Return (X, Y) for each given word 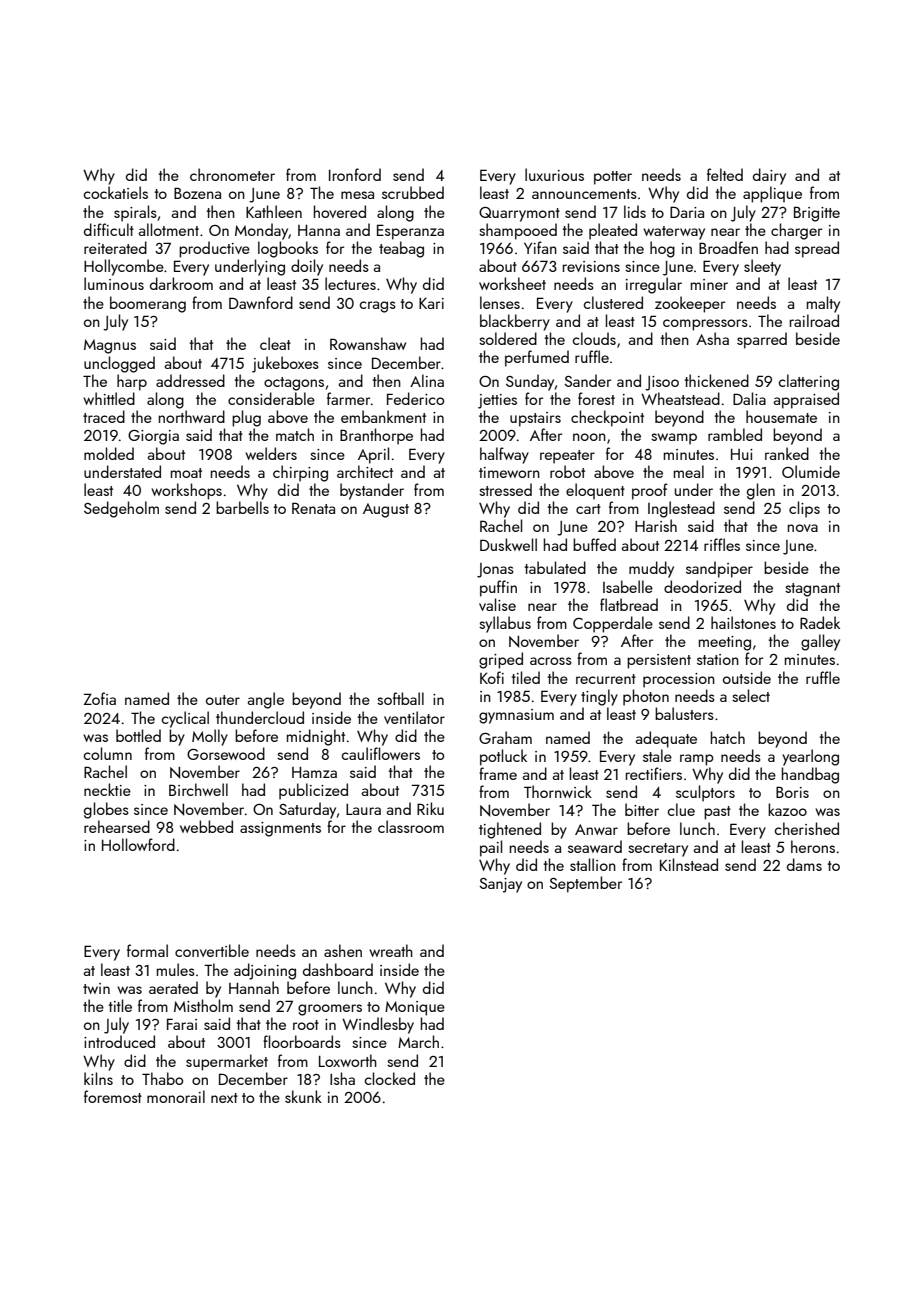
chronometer (232, 174)
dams (804, 864)
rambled (735, 434)
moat (186, 473)
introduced (119, 1041)
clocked (389, 1078)
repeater (567, 457)
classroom (411, 826)
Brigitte (817, 214)
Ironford (355, 174)
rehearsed (117, 826)
